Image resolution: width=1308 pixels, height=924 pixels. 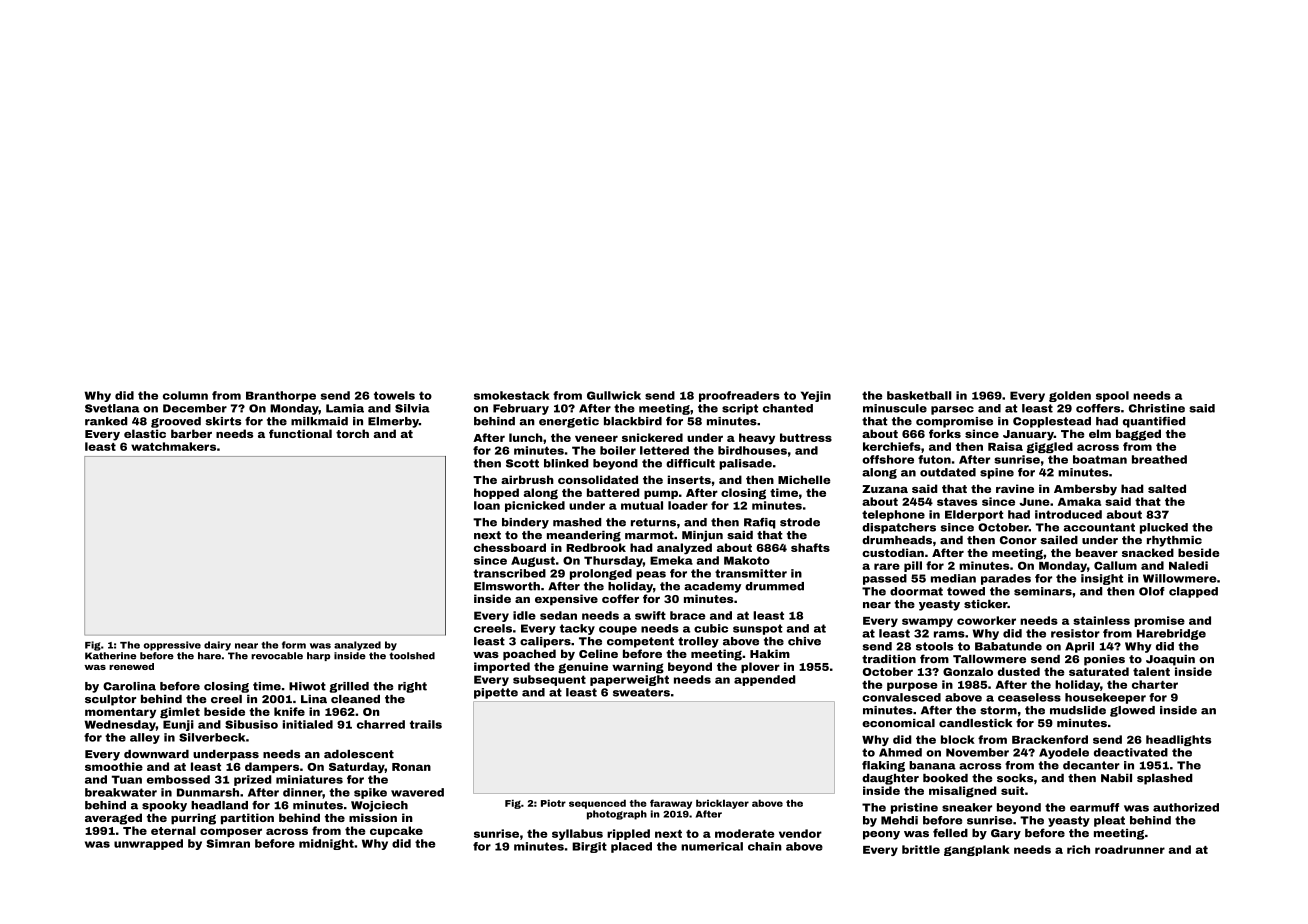 What do you see at coordinates (172, 646) in the image?
I see `oppressive` at bounding box center [172, 646].
